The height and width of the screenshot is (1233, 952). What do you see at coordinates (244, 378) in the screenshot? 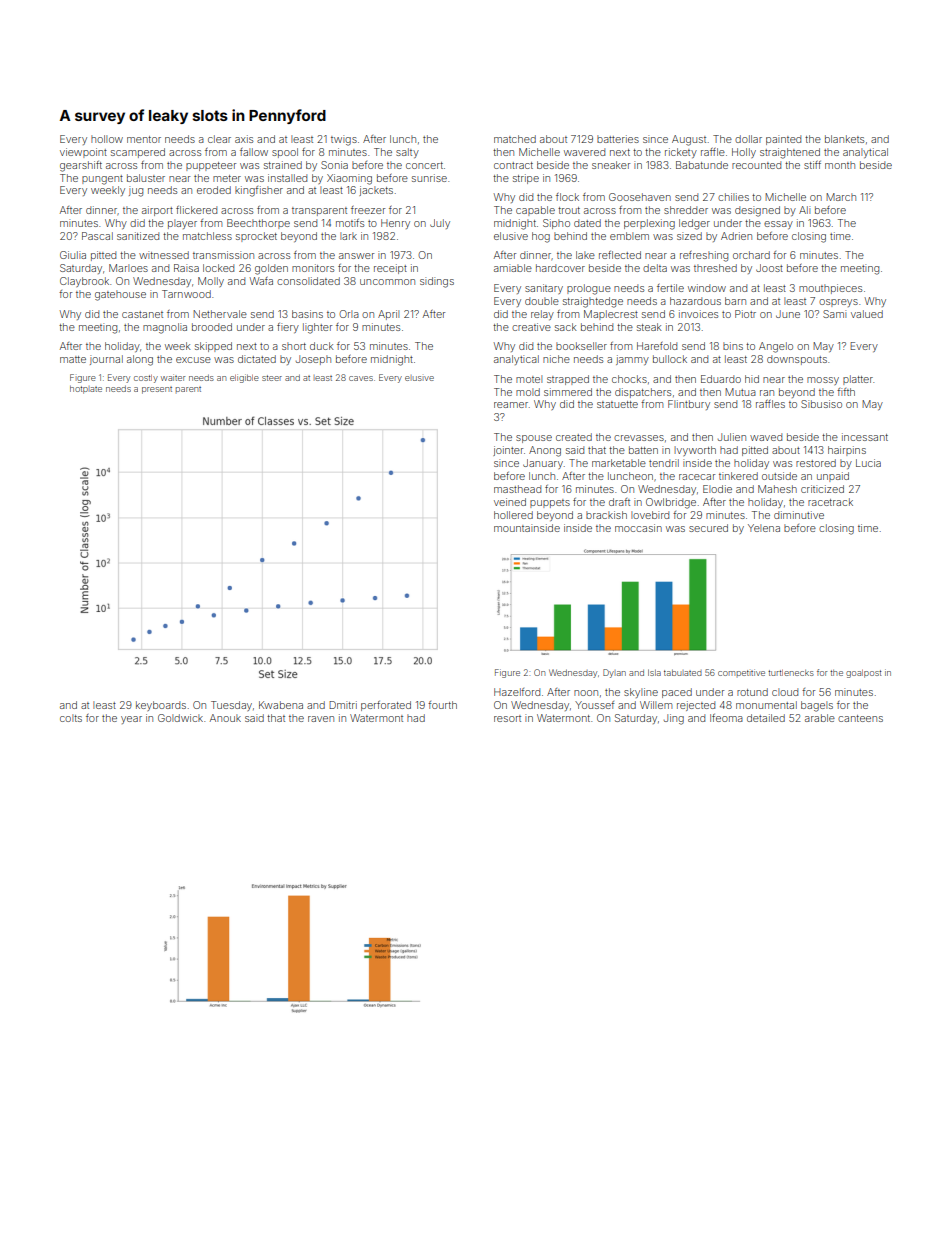
I see `eligible` at bounding box center [244, 378].
